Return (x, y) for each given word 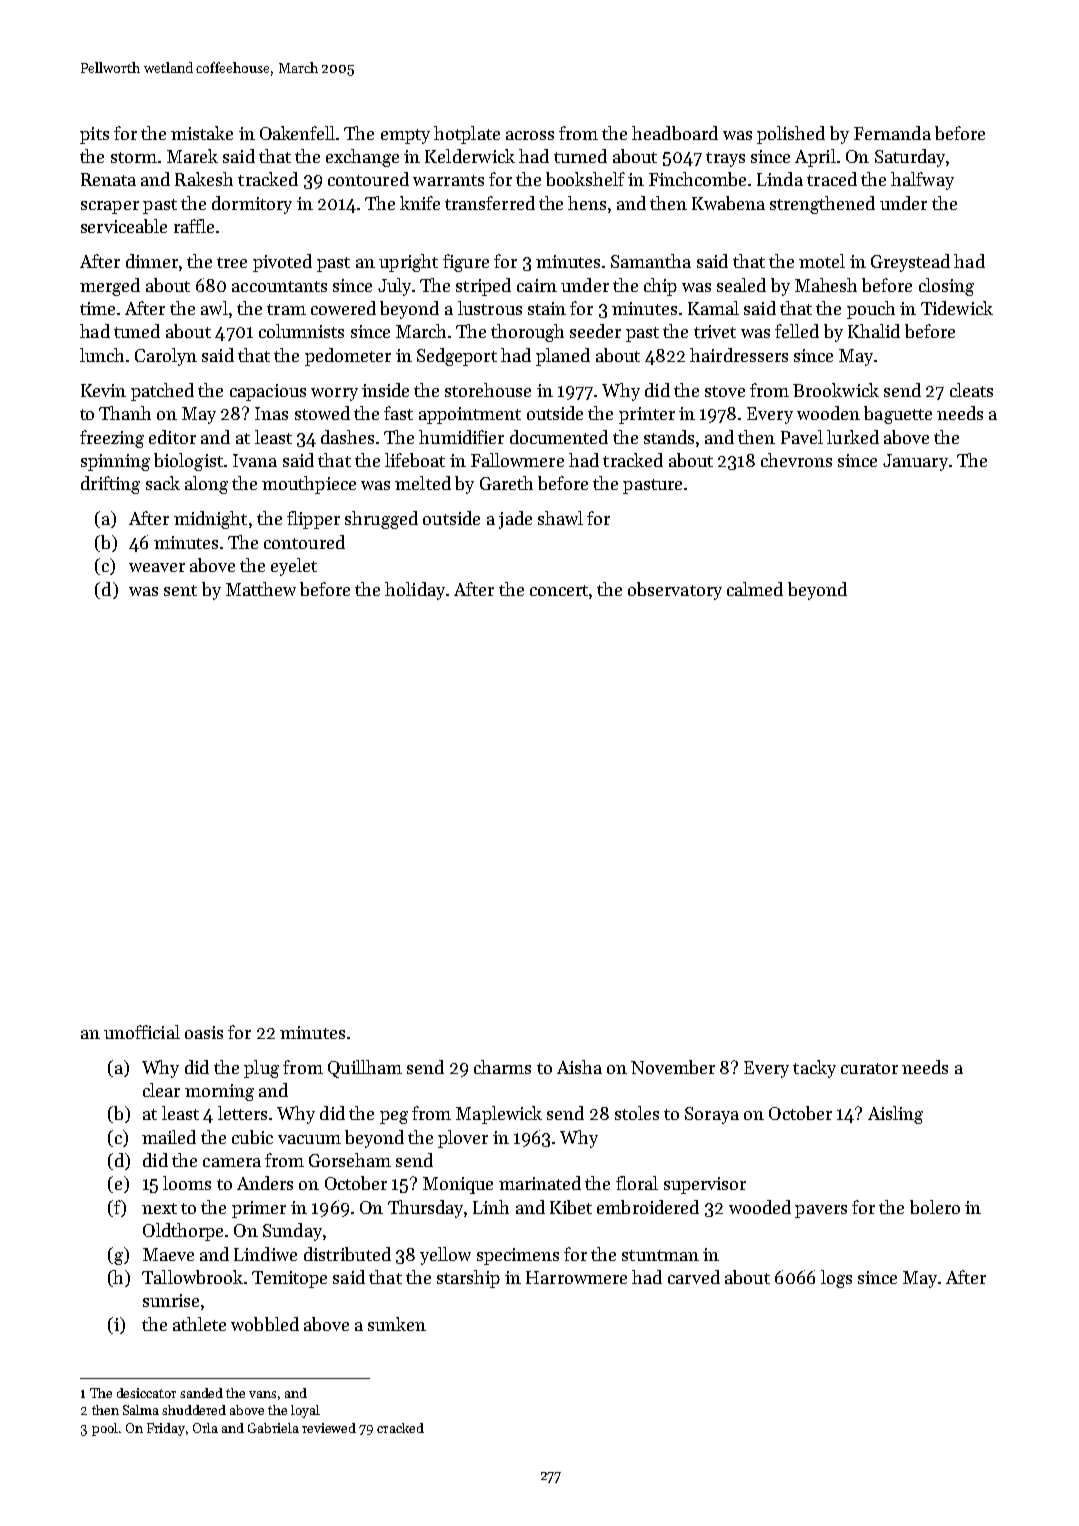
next (159, 1208)
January (915, 462)
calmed (755, 589)
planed (563, 357)
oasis (204, 1032)
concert (559, 590)
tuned (137, 331)
